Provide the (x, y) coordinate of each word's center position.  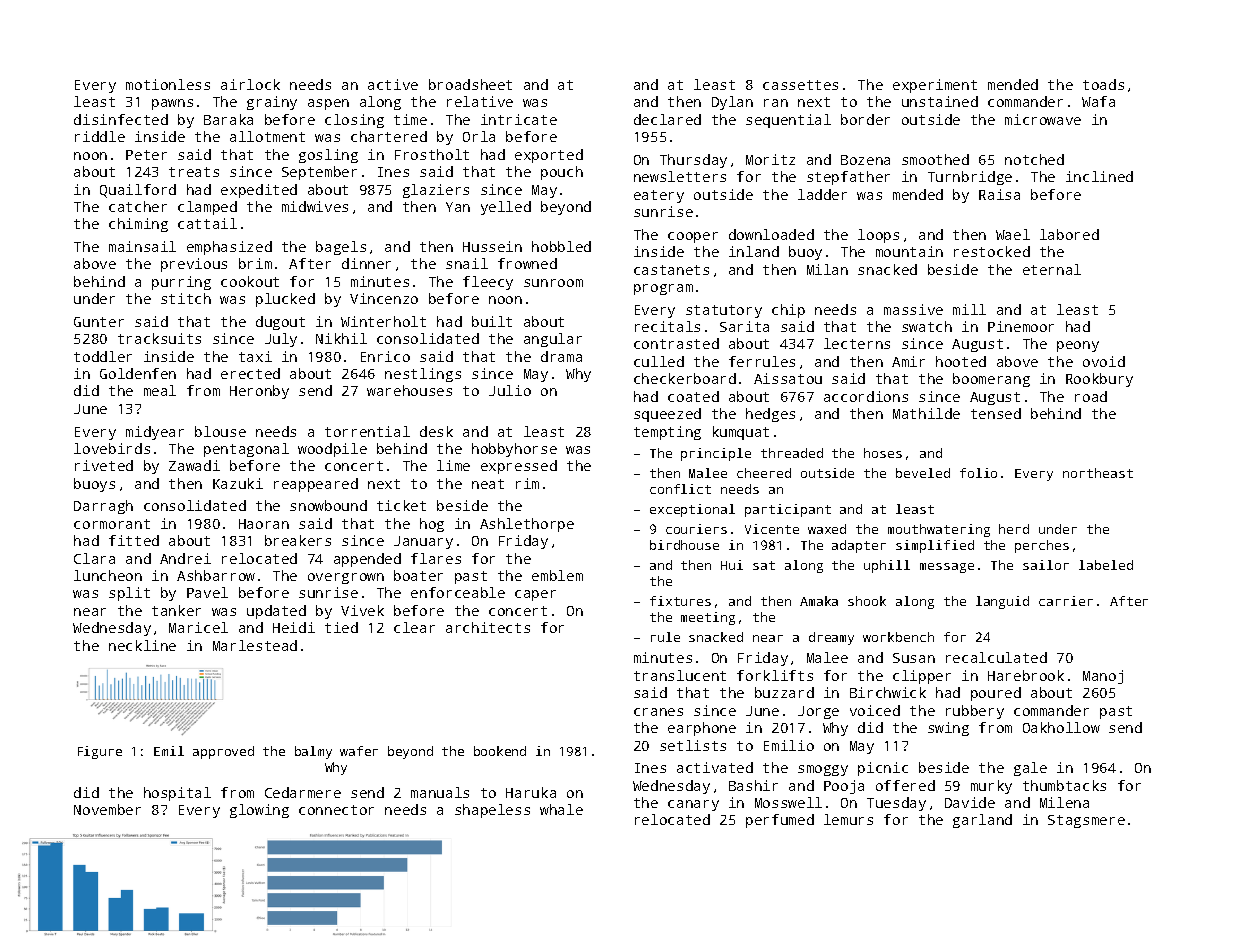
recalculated (996, 657)
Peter (146, 155)
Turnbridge (970, 178)
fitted (134, 540)
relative (480, 101)
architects (488, 627)
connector (336, 810)
